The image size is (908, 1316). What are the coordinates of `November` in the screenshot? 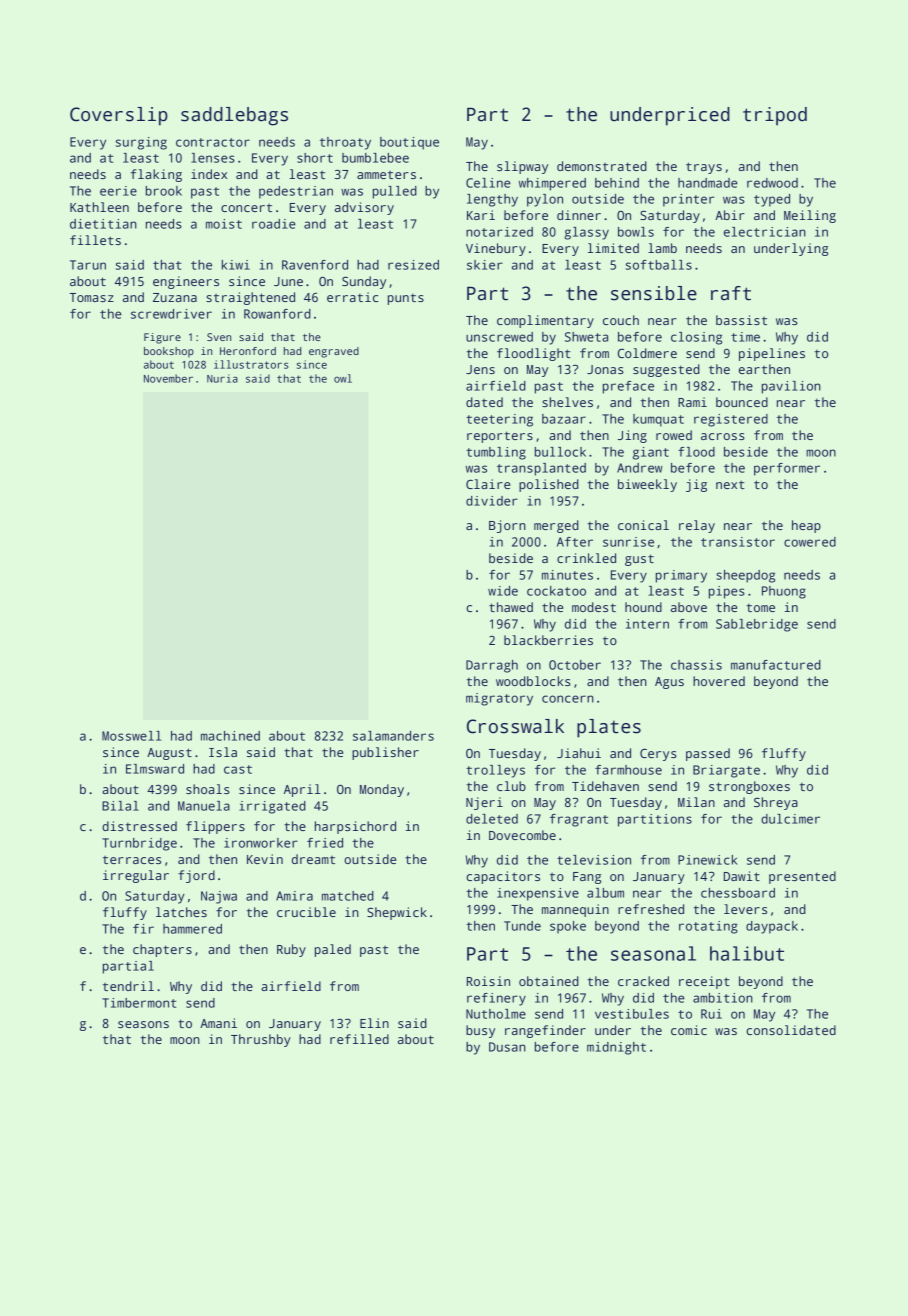 It's located at (168, 378).
